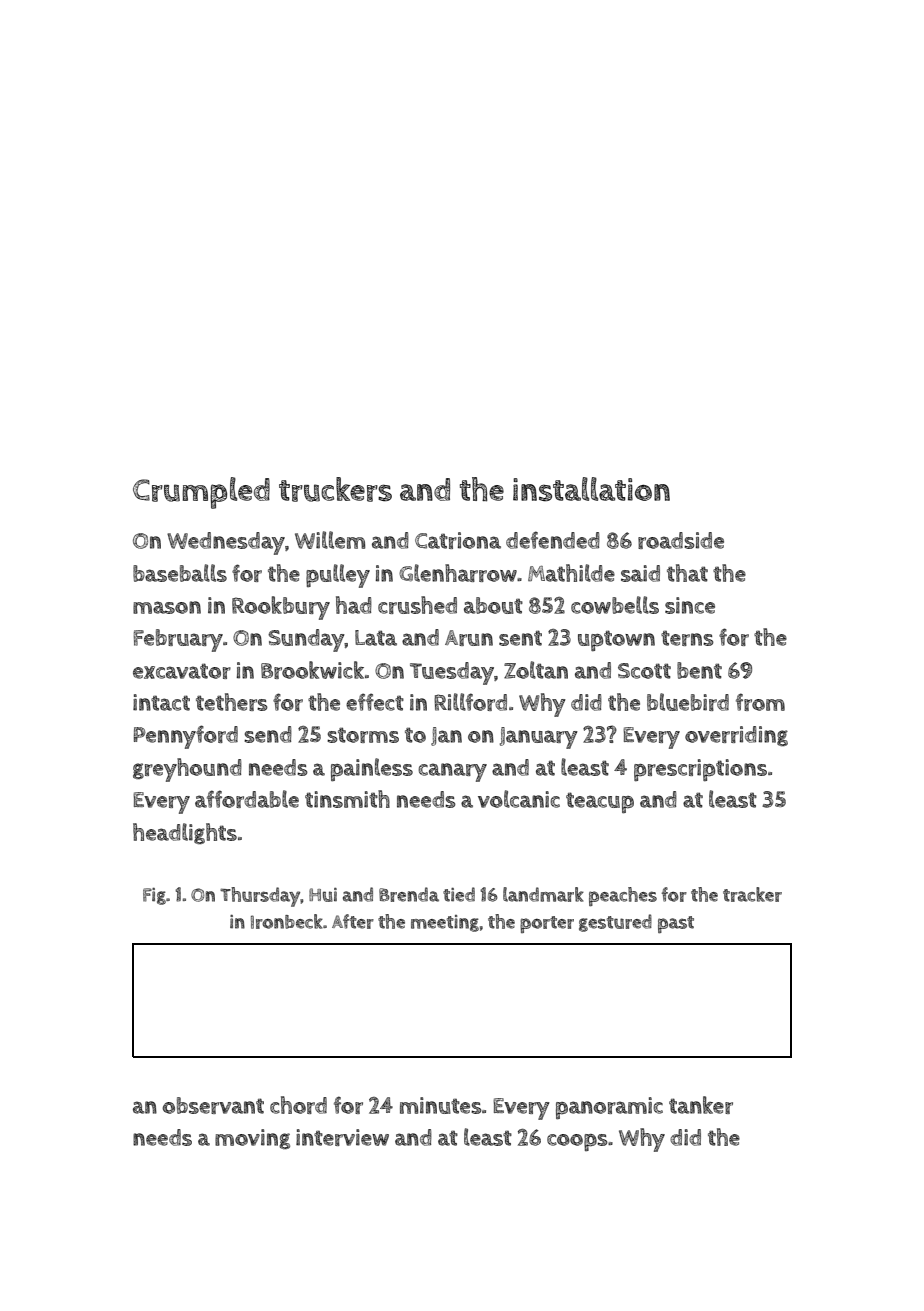 The width and height of the image is (924, 1311). I want to click on affordable, so click(247, 799).
